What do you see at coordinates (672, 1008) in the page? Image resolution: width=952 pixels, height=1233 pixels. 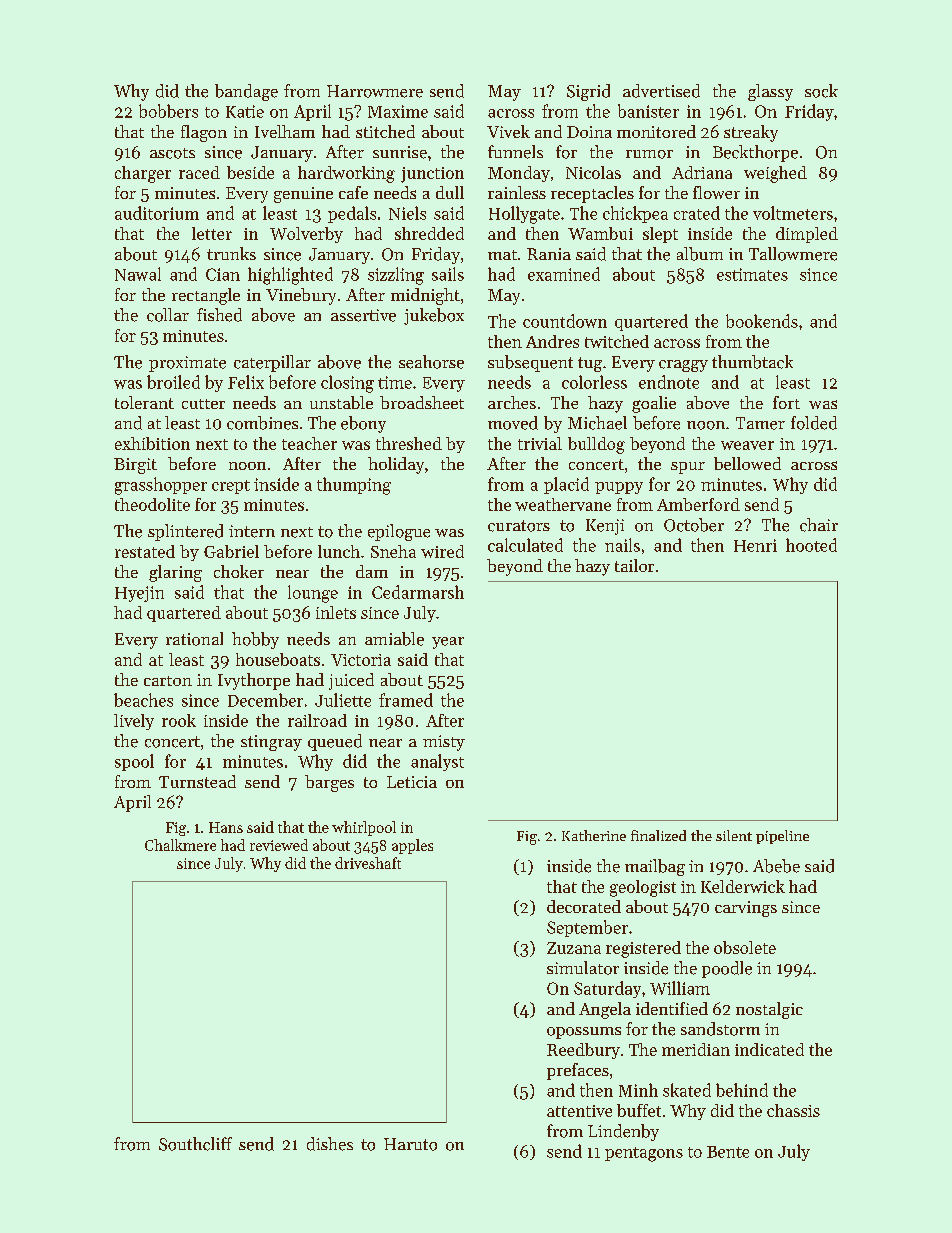 I see `identified` at bounding box center [672, 1008].
